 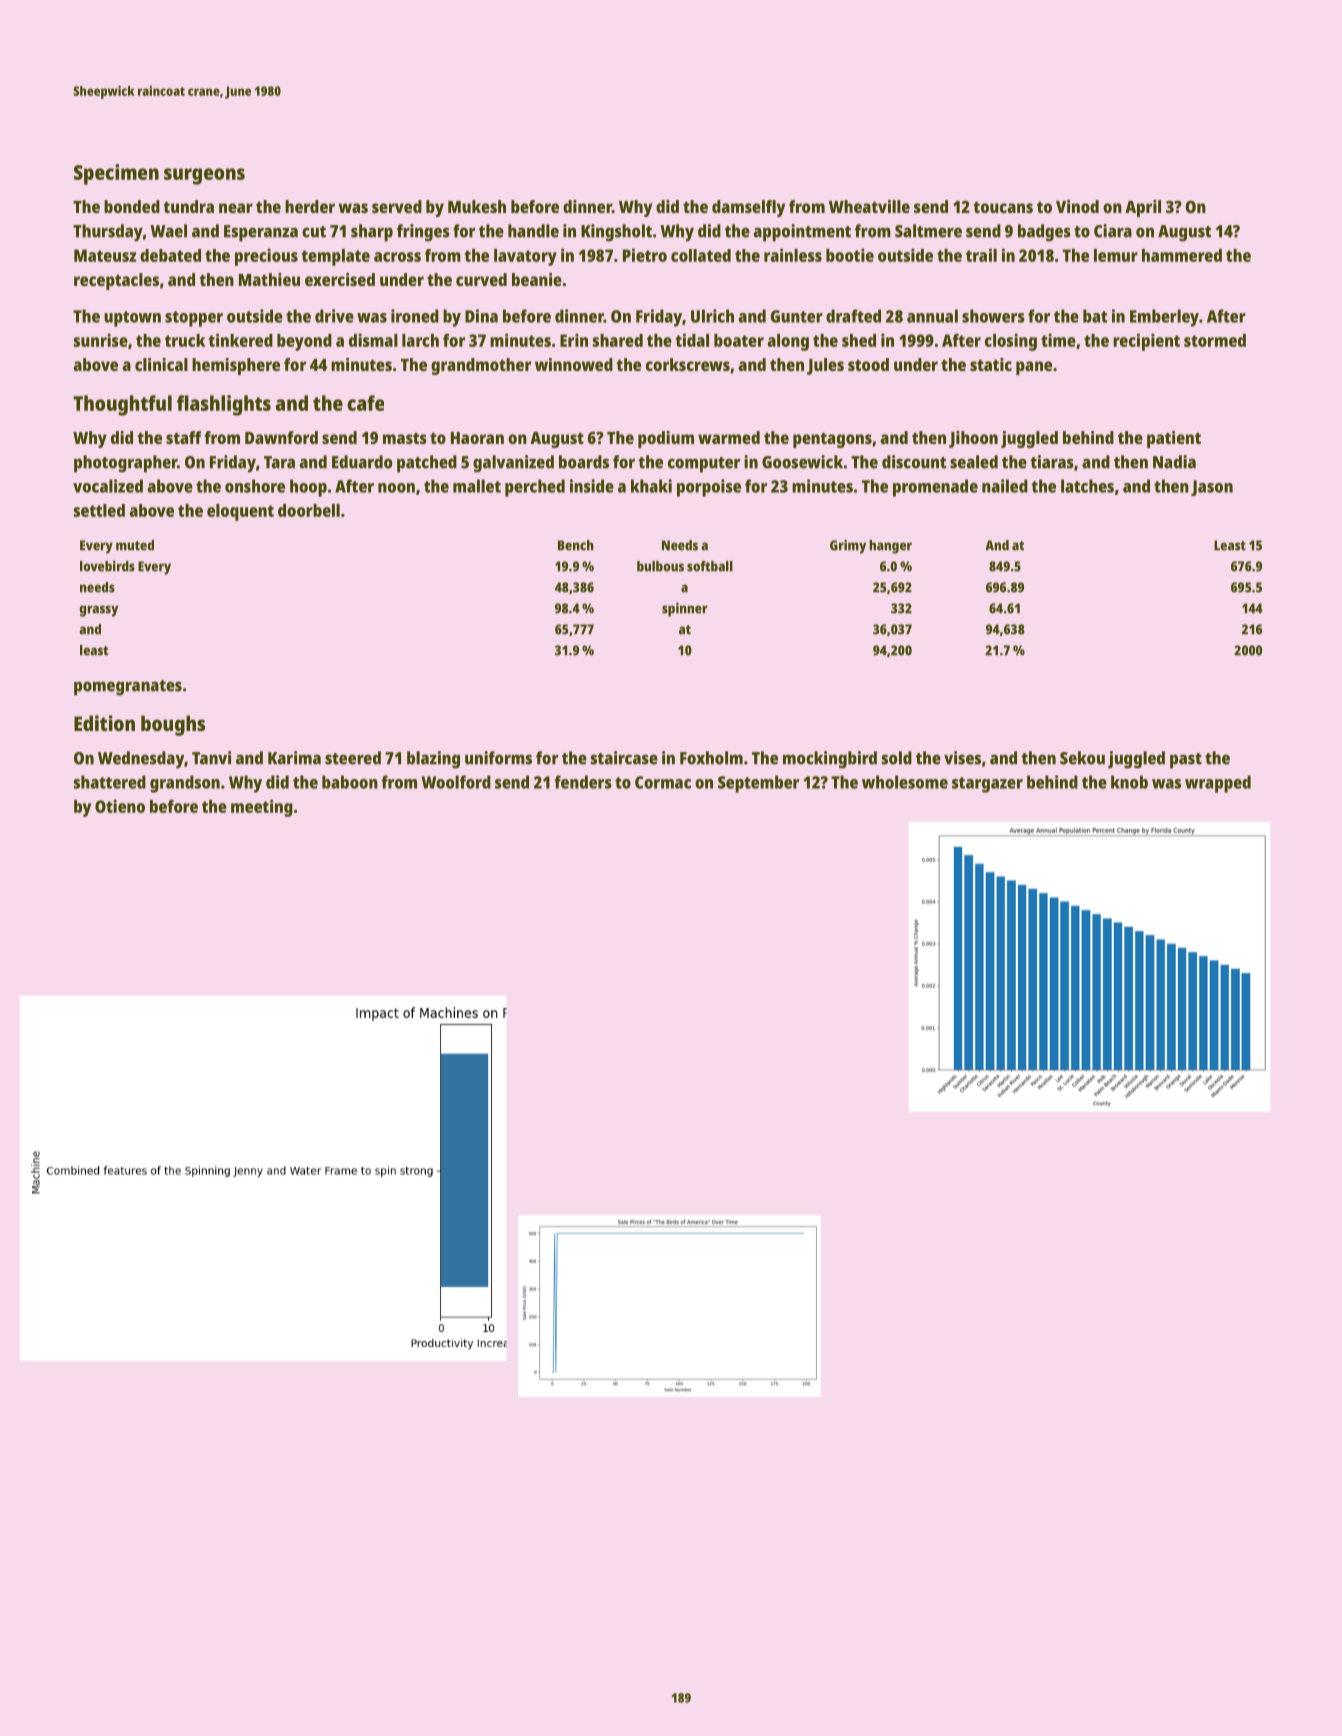 What do you see at coordinates (120, 806) in the document?
I see `Otieno` at bounding box center [120, 806].
